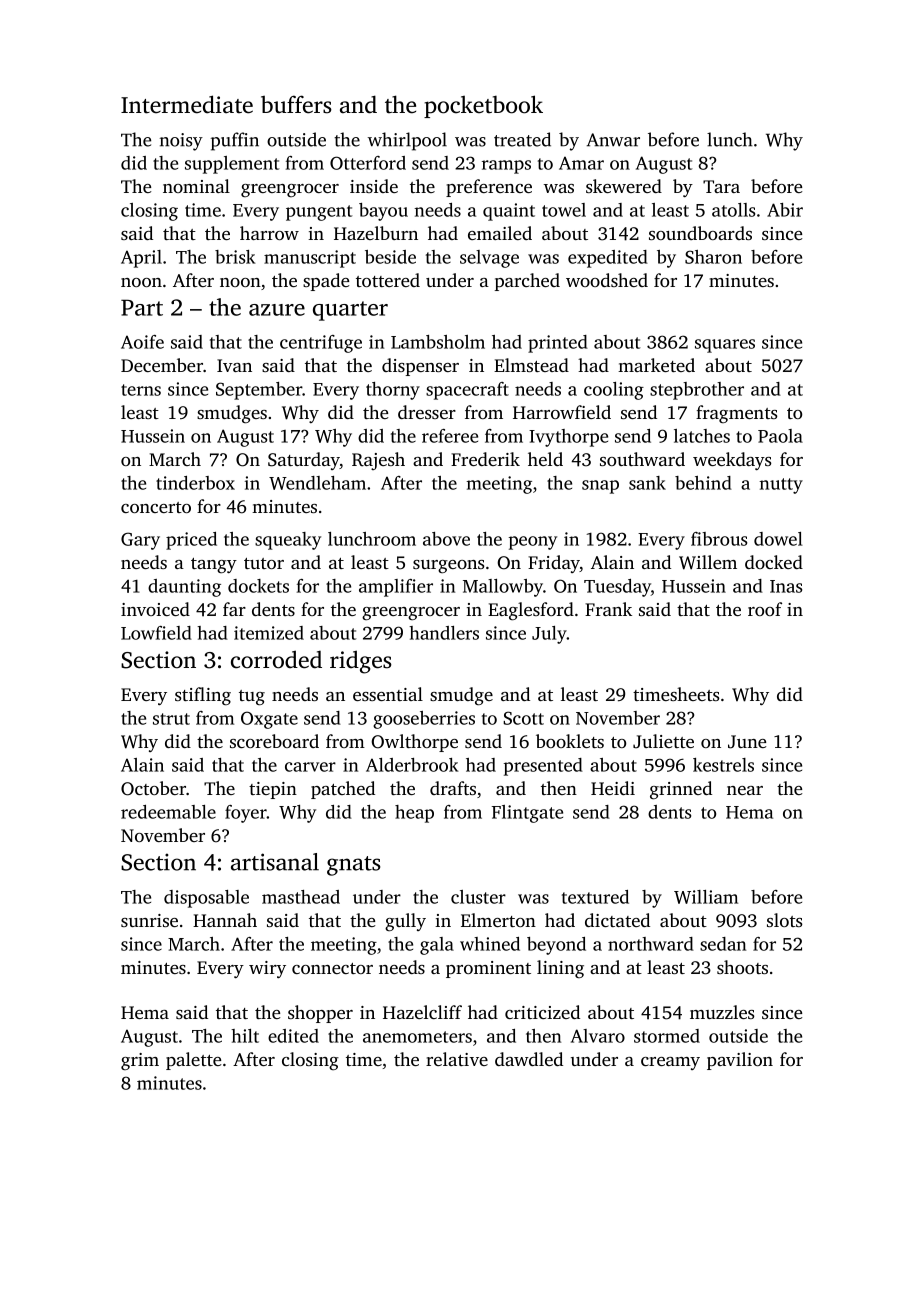 The image size is (924, 1308). What do you see at coordinates (142, 307) in the screenshot?
I see `Part` at bounding box center [142, 307].
